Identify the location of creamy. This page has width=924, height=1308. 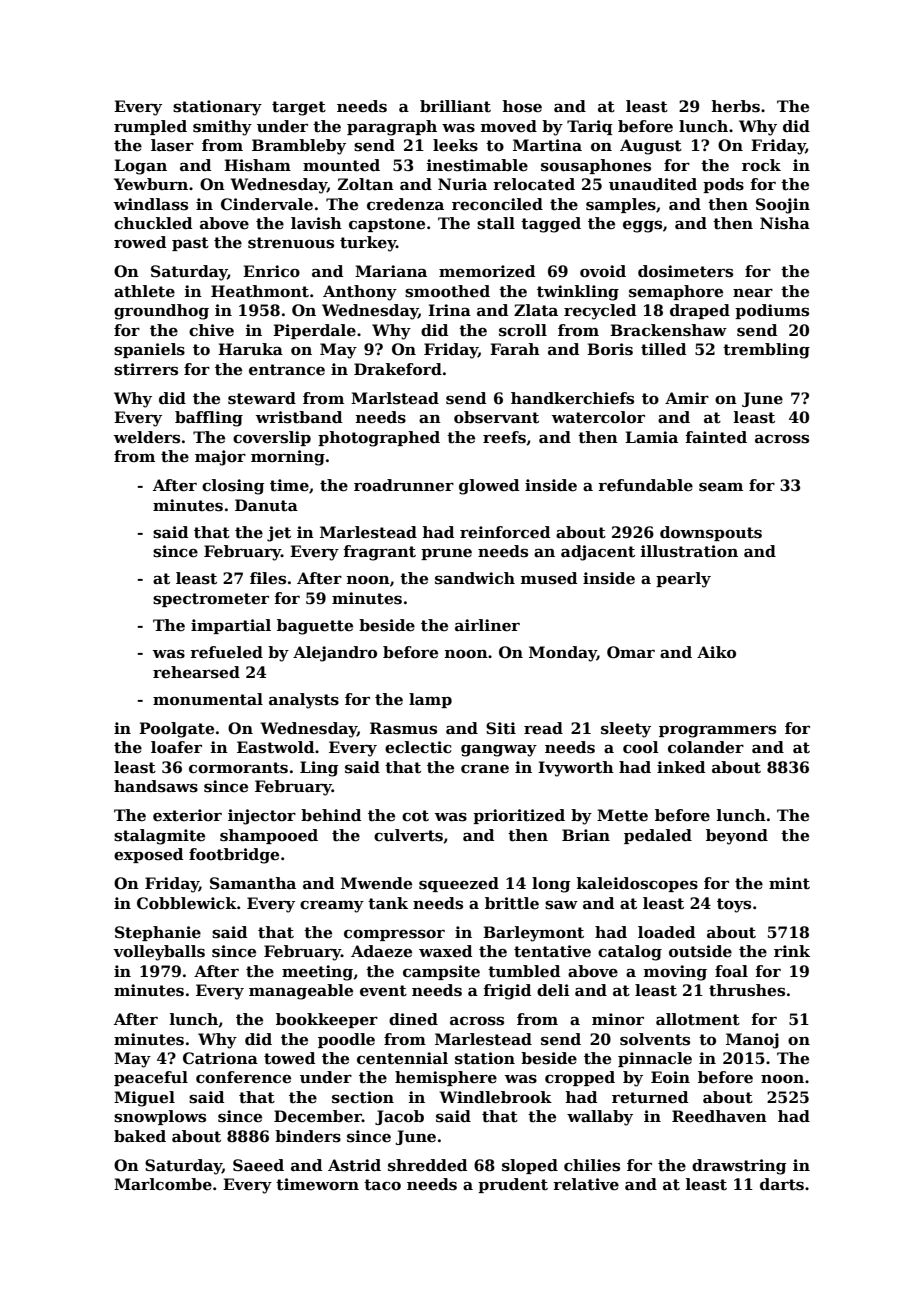
(332, 907).
